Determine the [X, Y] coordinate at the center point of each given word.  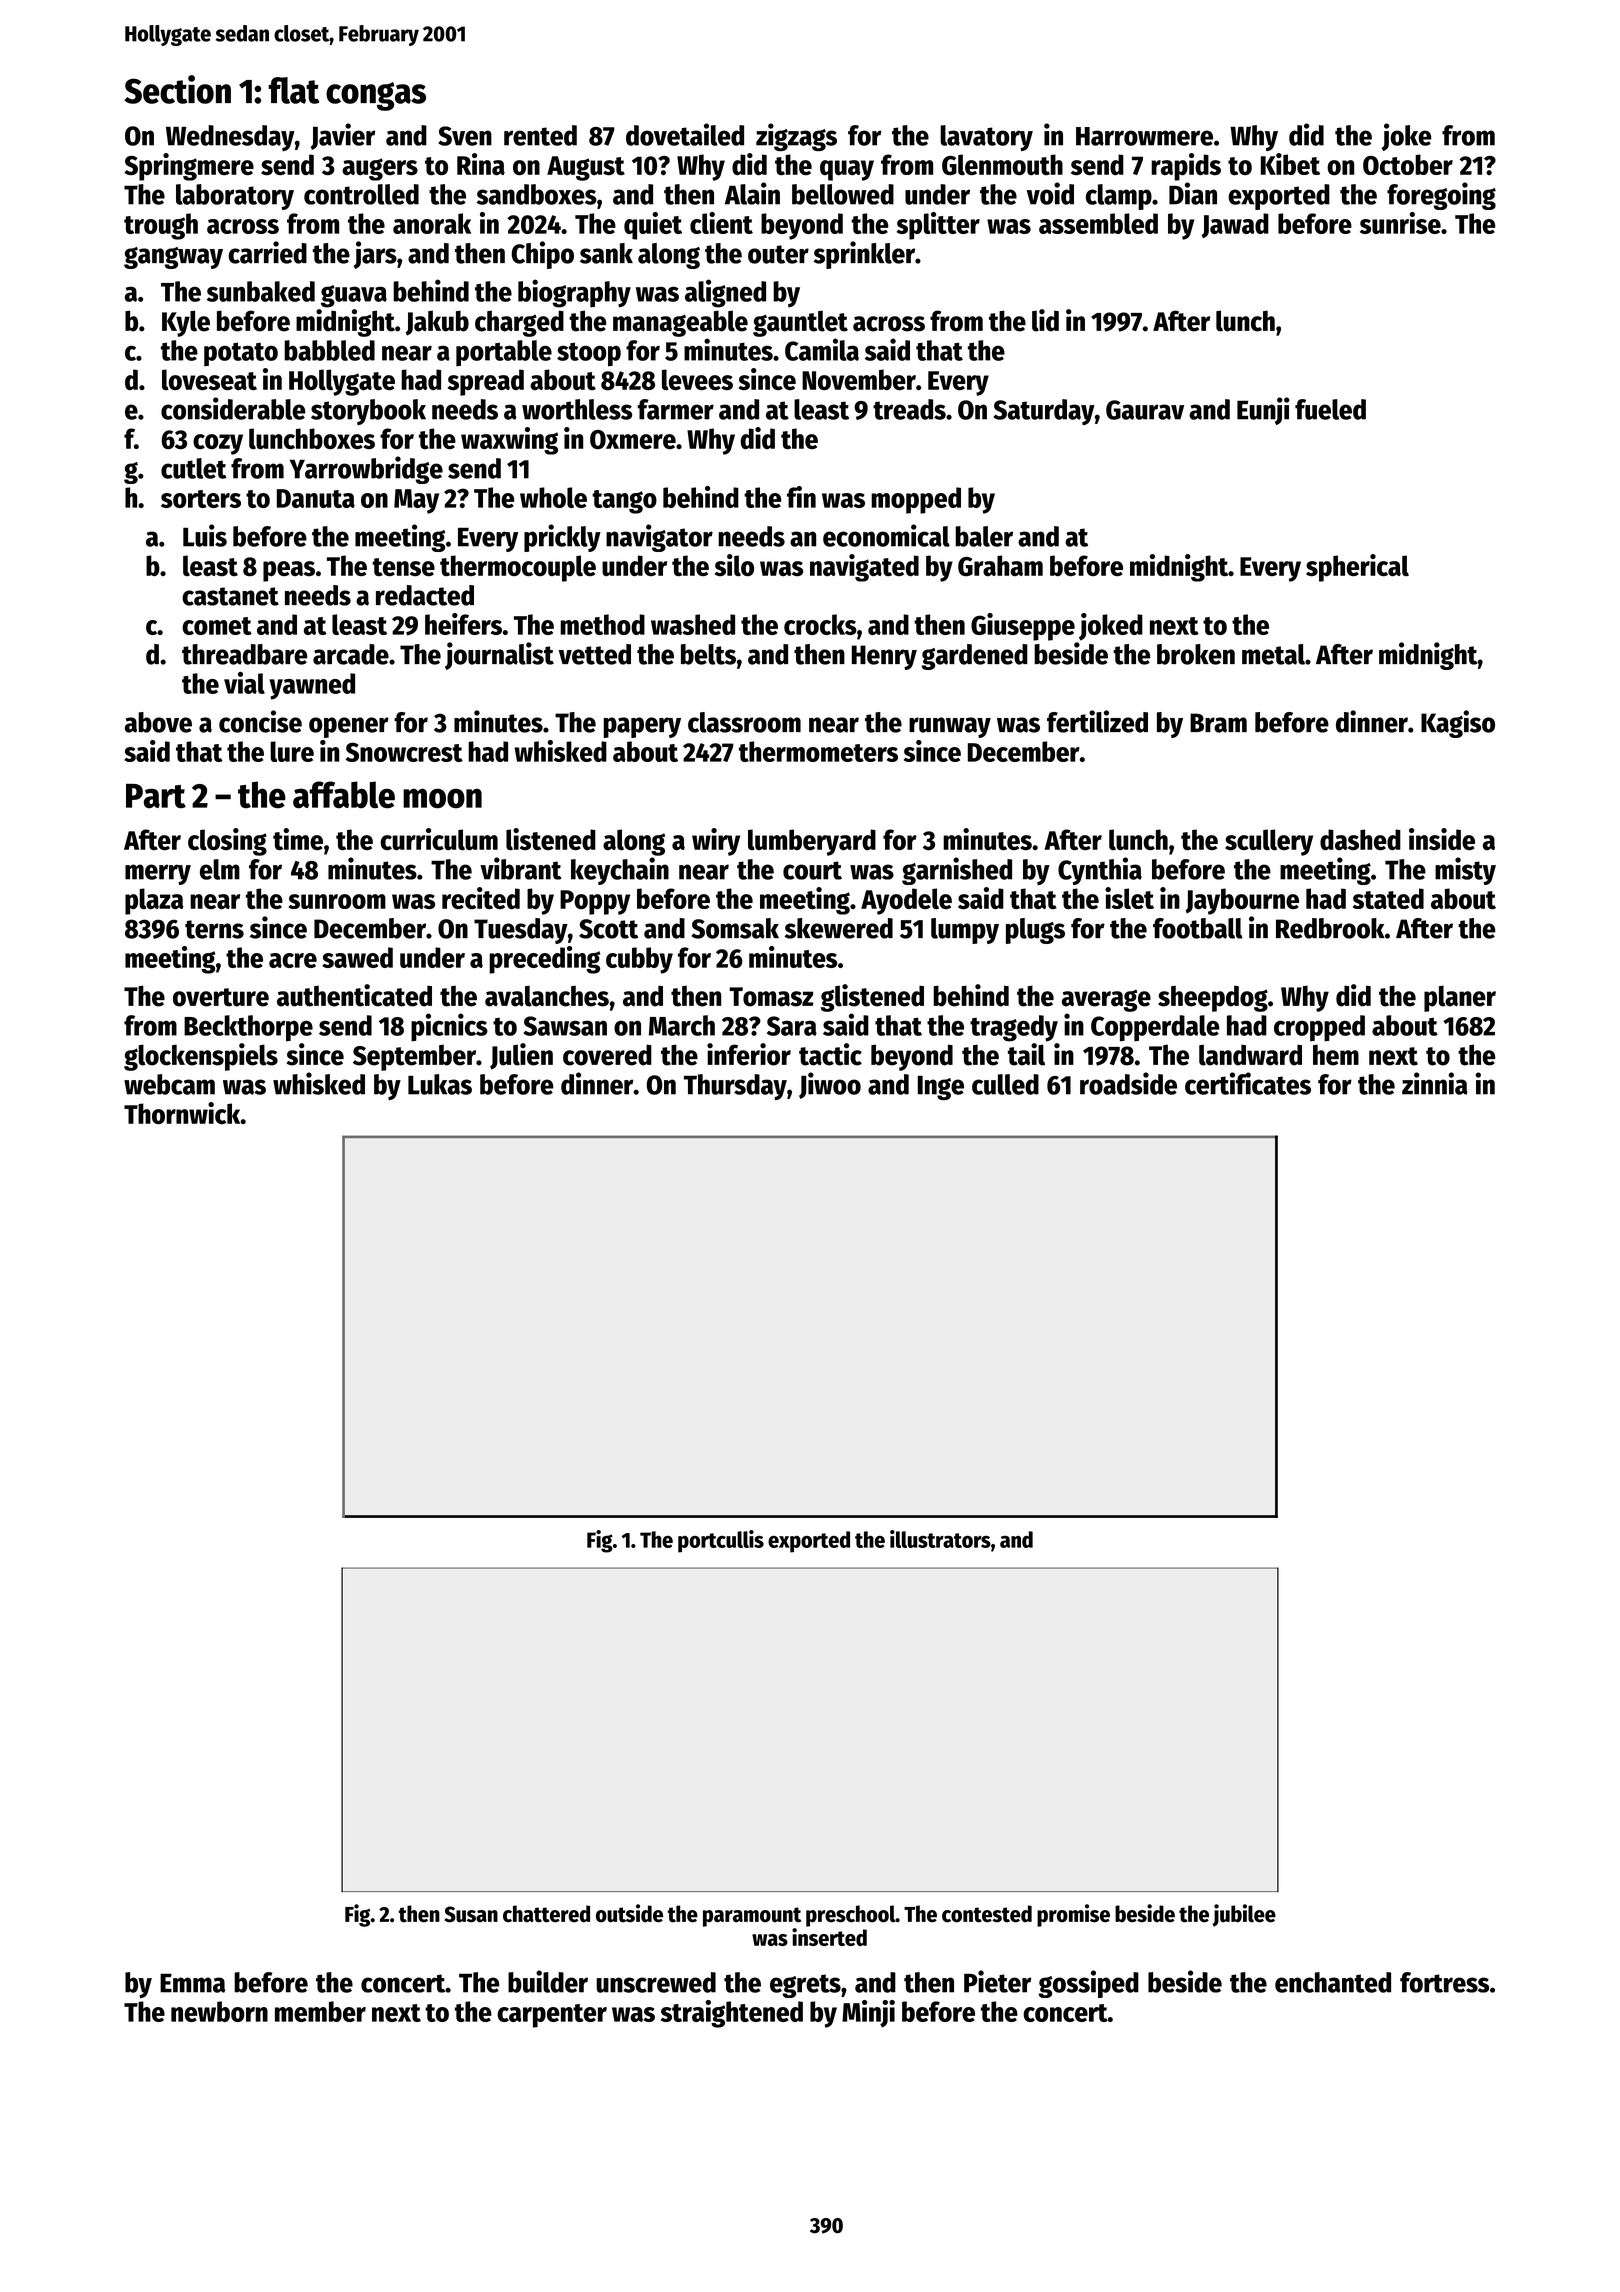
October [1408, 164]
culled [1005, 1084]
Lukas [440, 1084]
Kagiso [1458, 724]
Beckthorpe [248, 1028]
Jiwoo [830, 1085]
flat [293, 90]
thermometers [818, 751]
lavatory [986, 138]
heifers [463, 624]
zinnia [1435, 1083]
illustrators [940, 1539]
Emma [192, 1983]
